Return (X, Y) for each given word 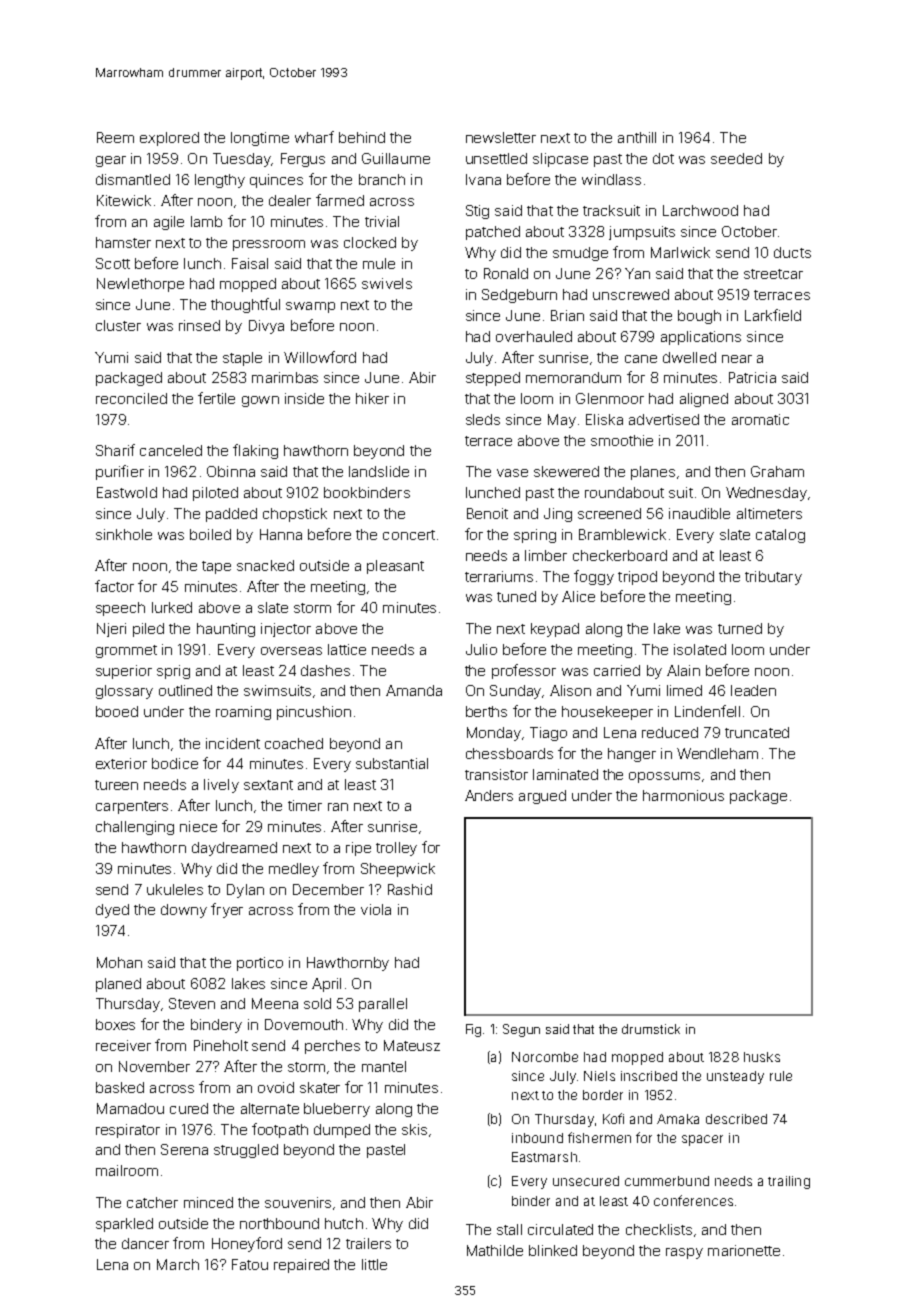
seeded (736, 158)
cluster (118, 325)
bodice (175, 763)
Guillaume (396, 158)
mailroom (127, 1170)
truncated (757, 732)
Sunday (515, 692)
